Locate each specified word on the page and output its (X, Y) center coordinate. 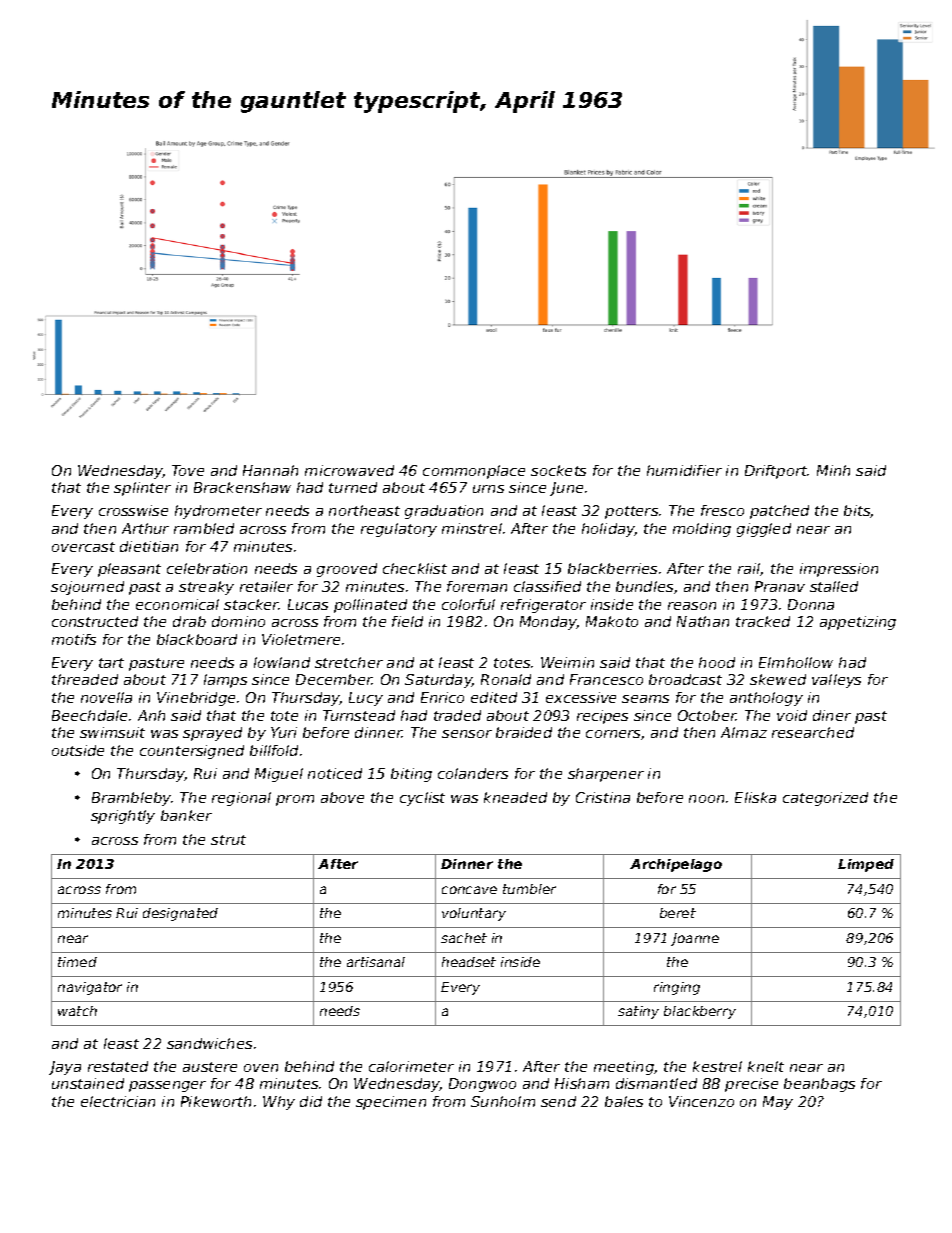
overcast (83, 547)
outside (78, 750)
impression (839, 570)
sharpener (606, 775)
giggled (764, 530)
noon (706, 799)
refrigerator (543, 606)
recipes (602, 717)
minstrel (472, 528)
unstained (88, 1083)
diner (832, 715)
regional (241, 799)
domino (238, 621)
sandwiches (209, 1043)
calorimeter (411, 1066)
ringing (677, 988)
